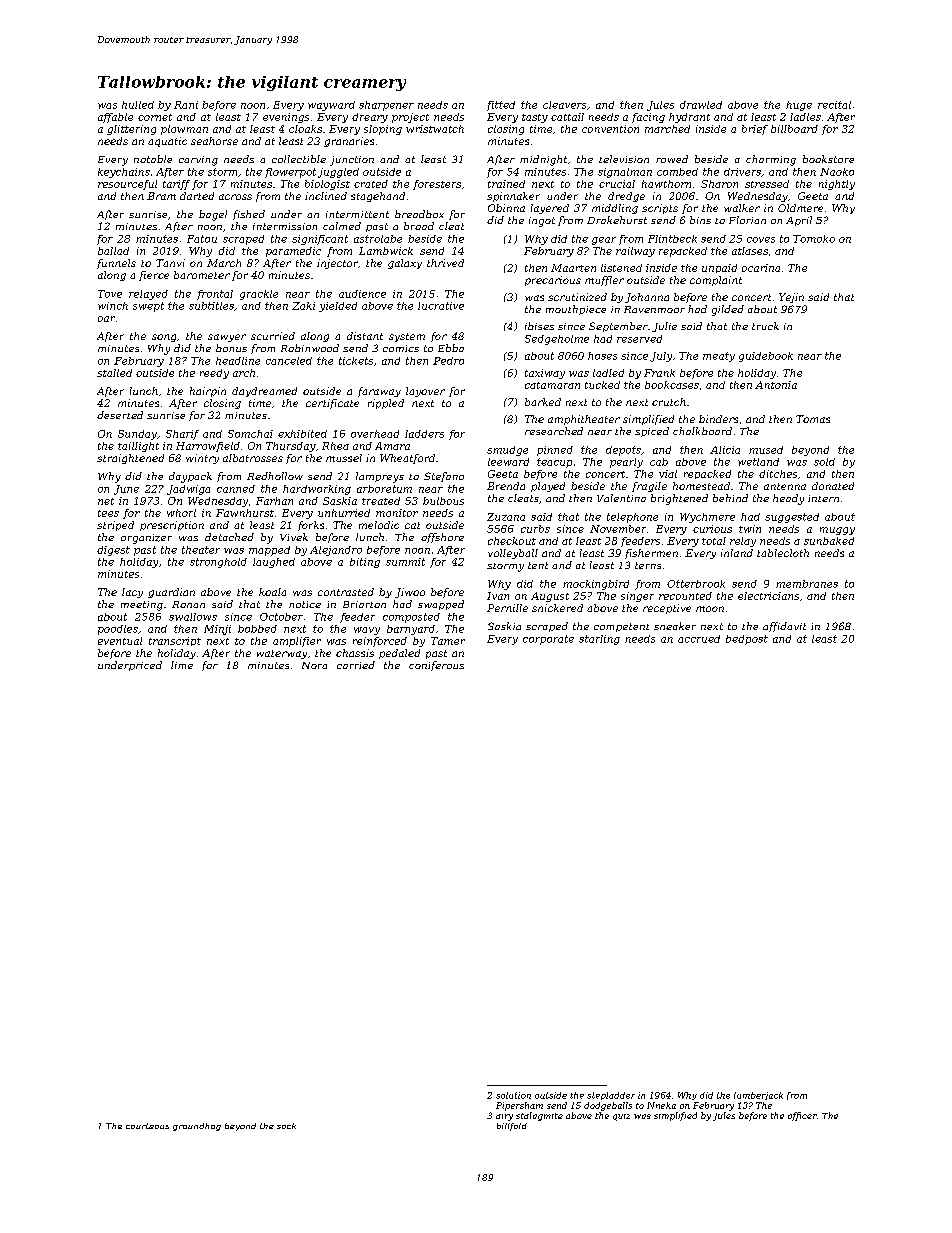 This screenshot has height=1233, width=952. I want to click on glittering, so click(131, 130).
